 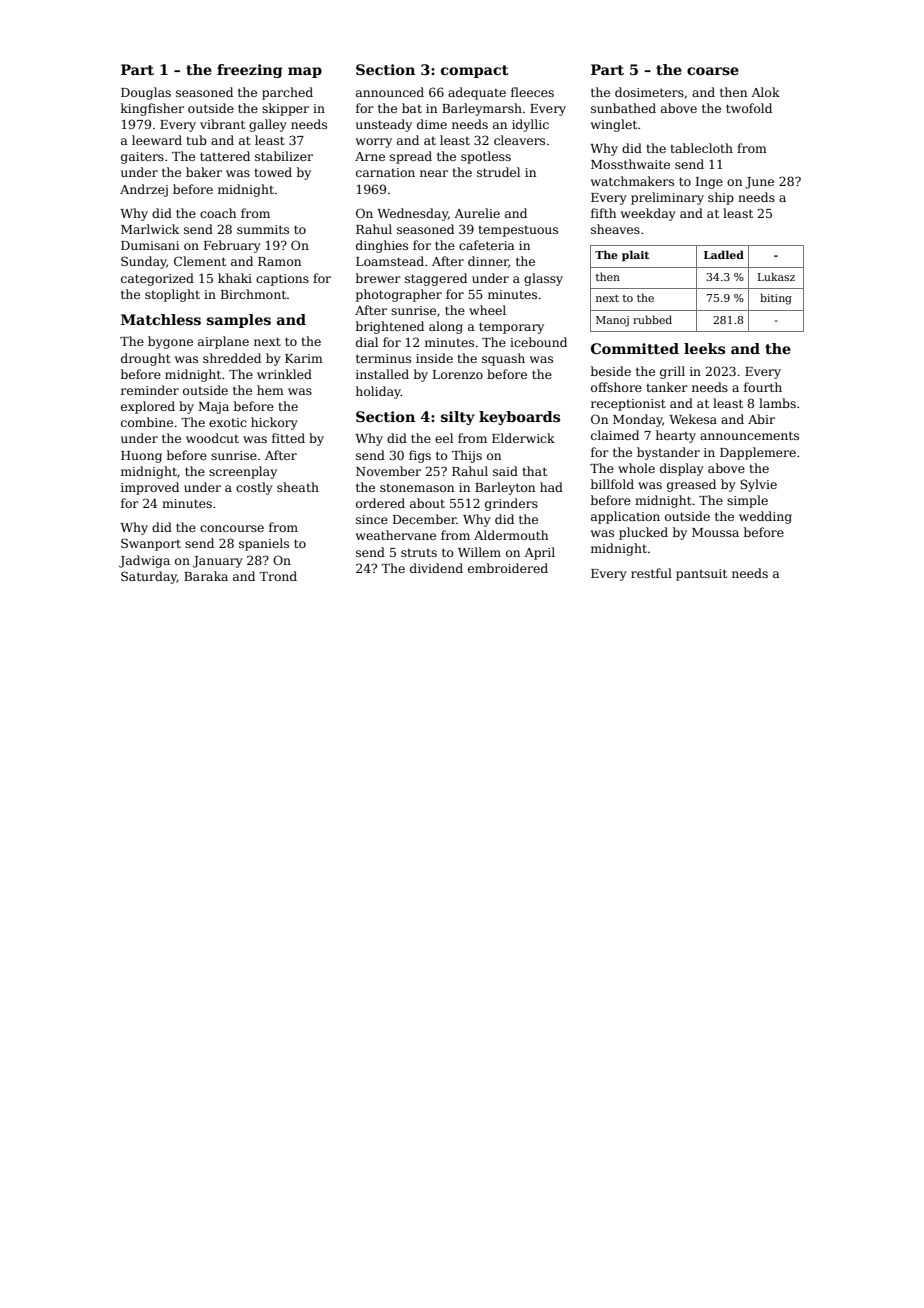 What do you see at coordinates (458, 418) in the document?
I see `silty` at bounding box center [458, 418].
